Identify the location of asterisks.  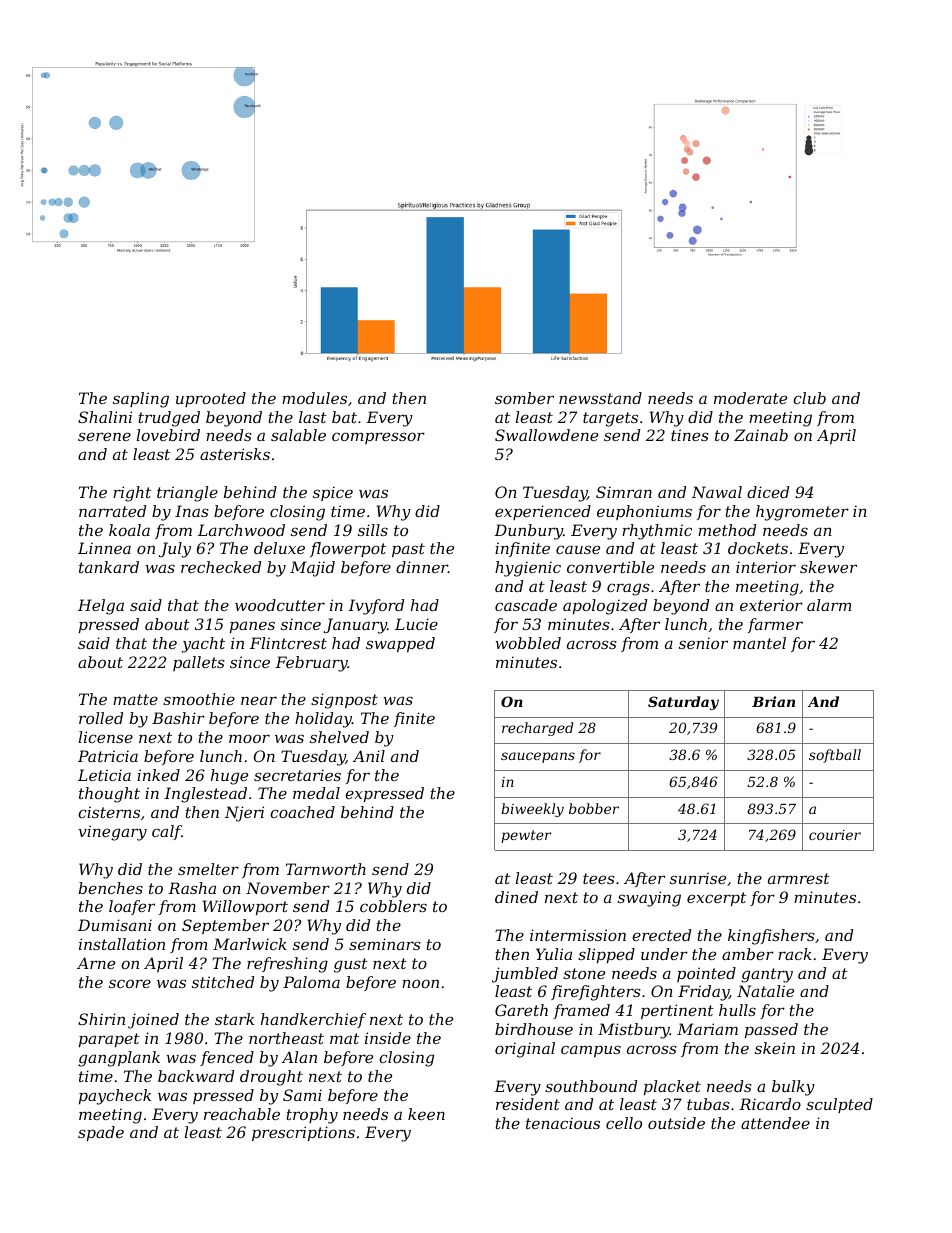
(235, 454).
